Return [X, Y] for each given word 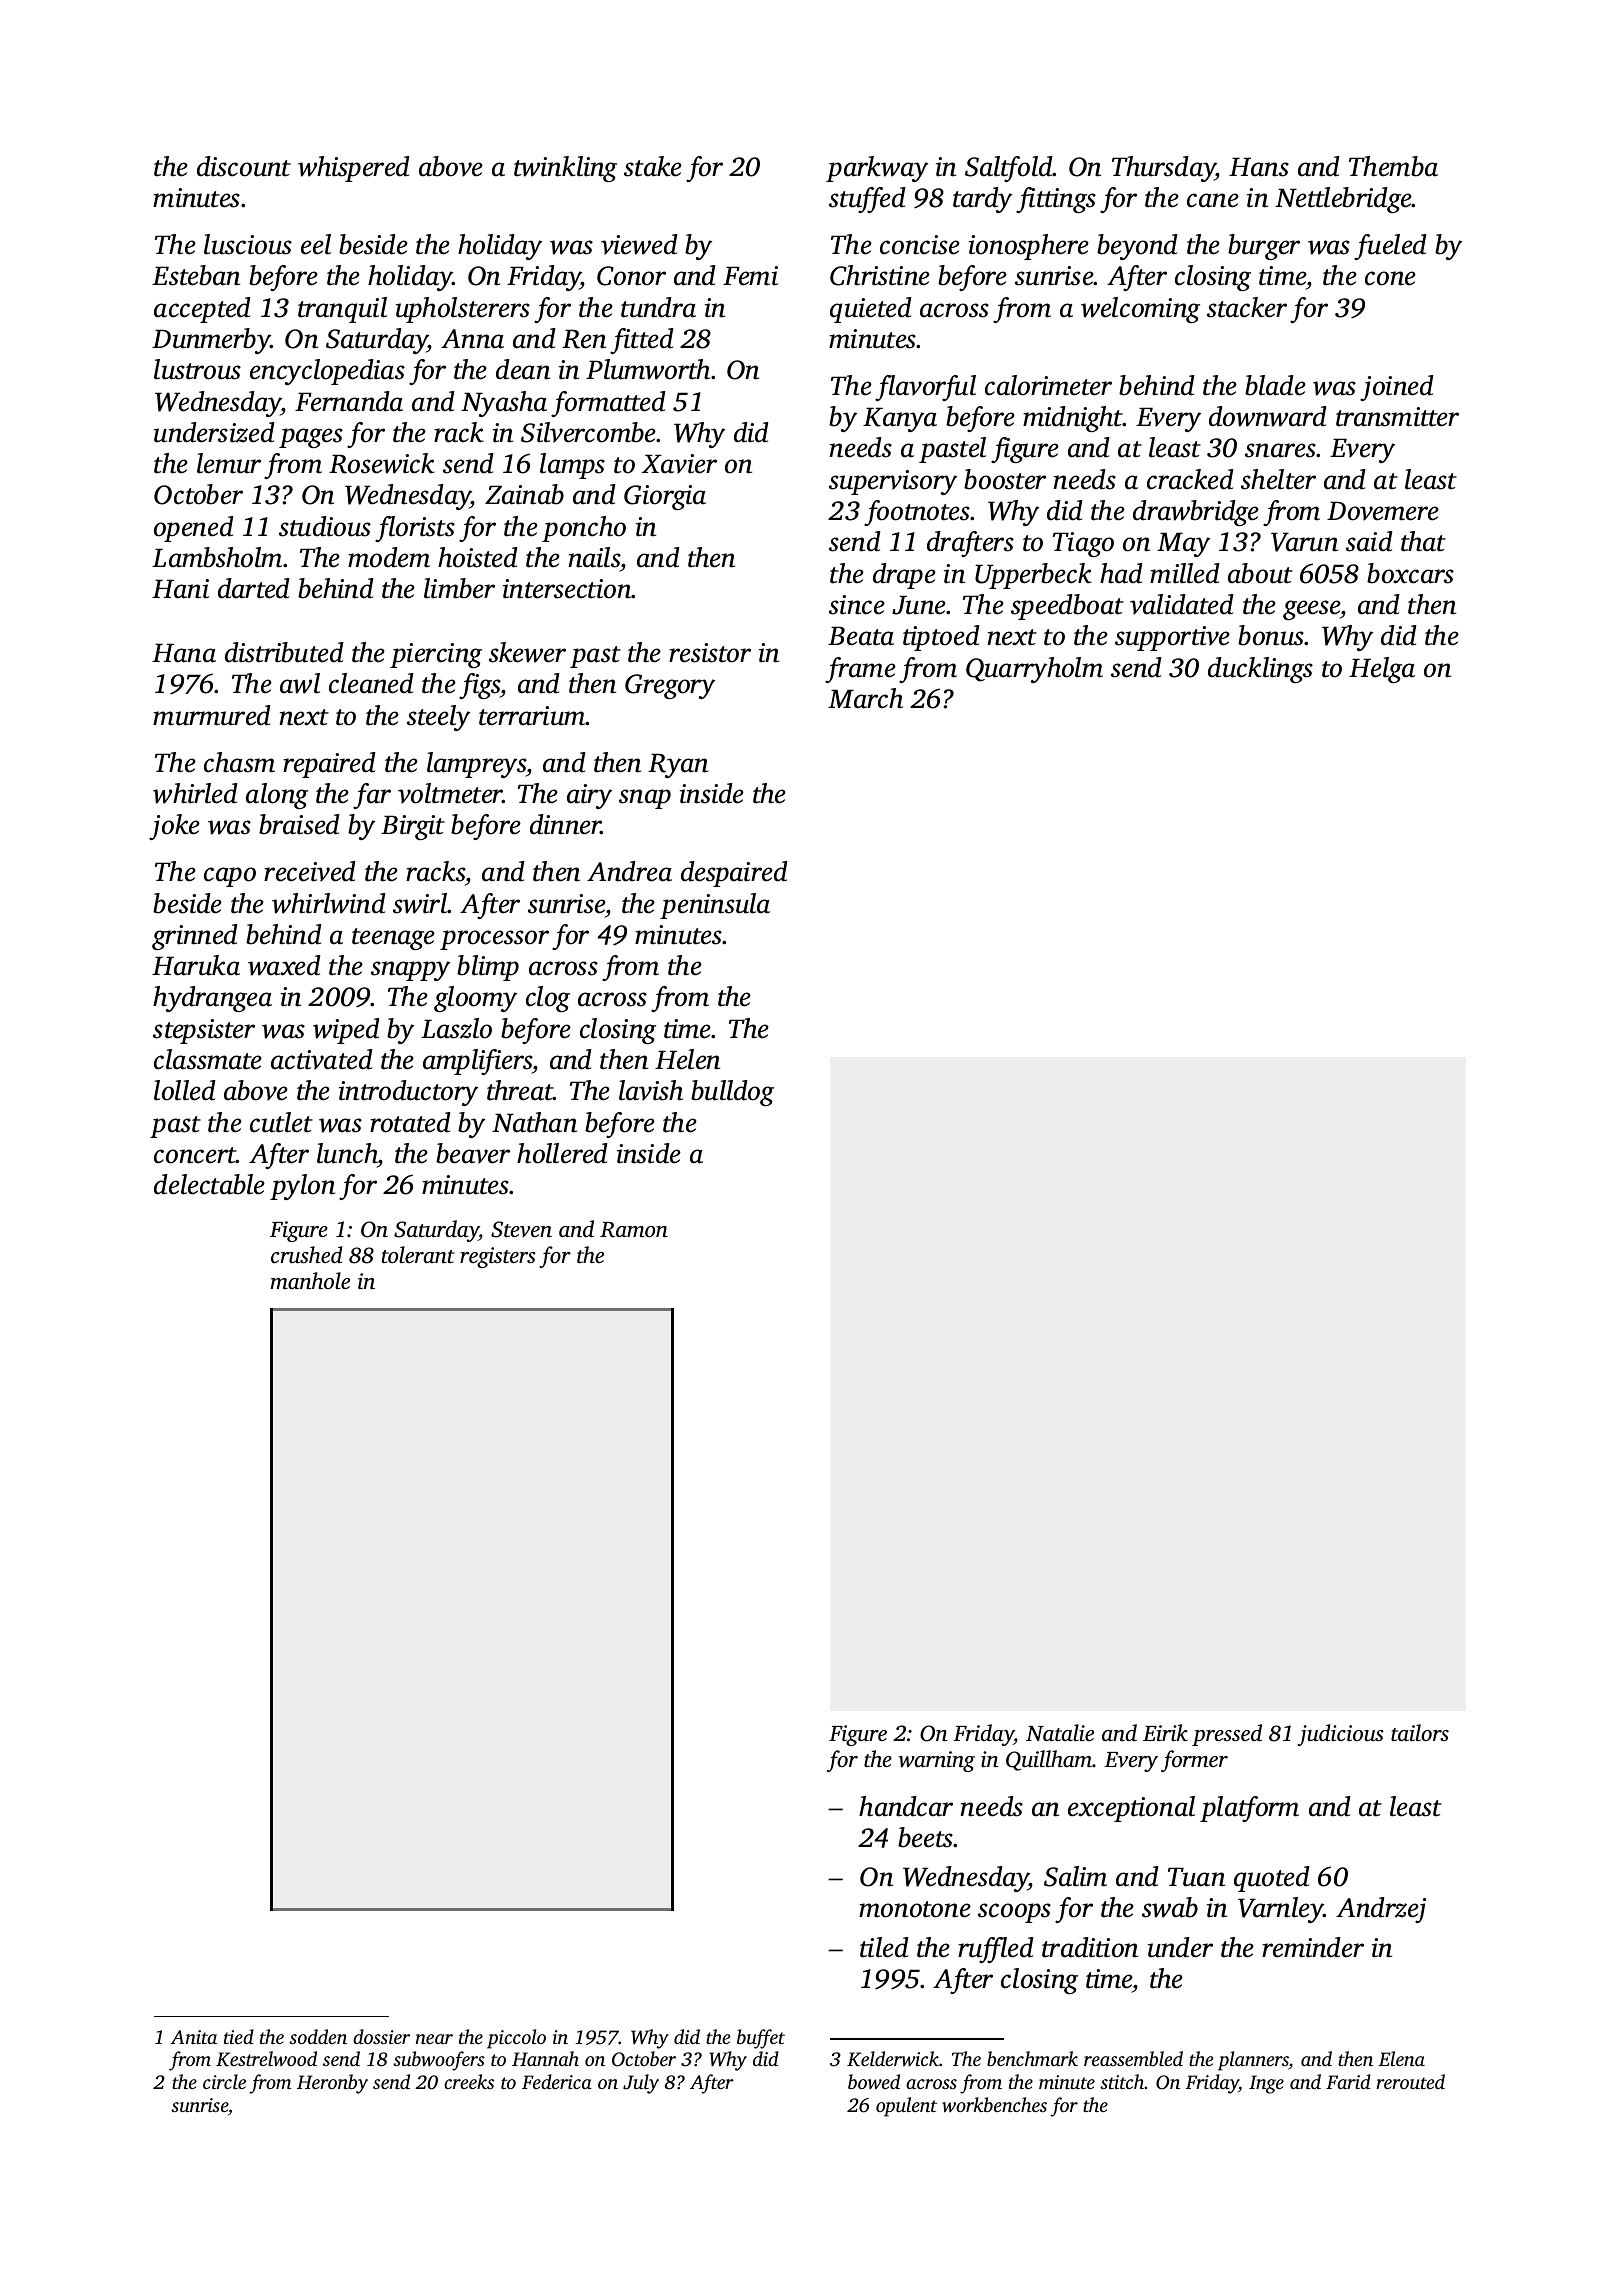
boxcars [1410, 573]
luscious [248, 244]
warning [937, 1761]
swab [1170, 1907]
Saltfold [1009, 169]
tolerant [418, 1255]
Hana [184, 653]
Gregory [670, 686]
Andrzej [1381, 1910]
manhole [310, 1281]
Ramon [634, 1230]
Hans [1259, 167]
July [641, 2084]
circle [224, 2081]
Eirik [1165, 1732]
